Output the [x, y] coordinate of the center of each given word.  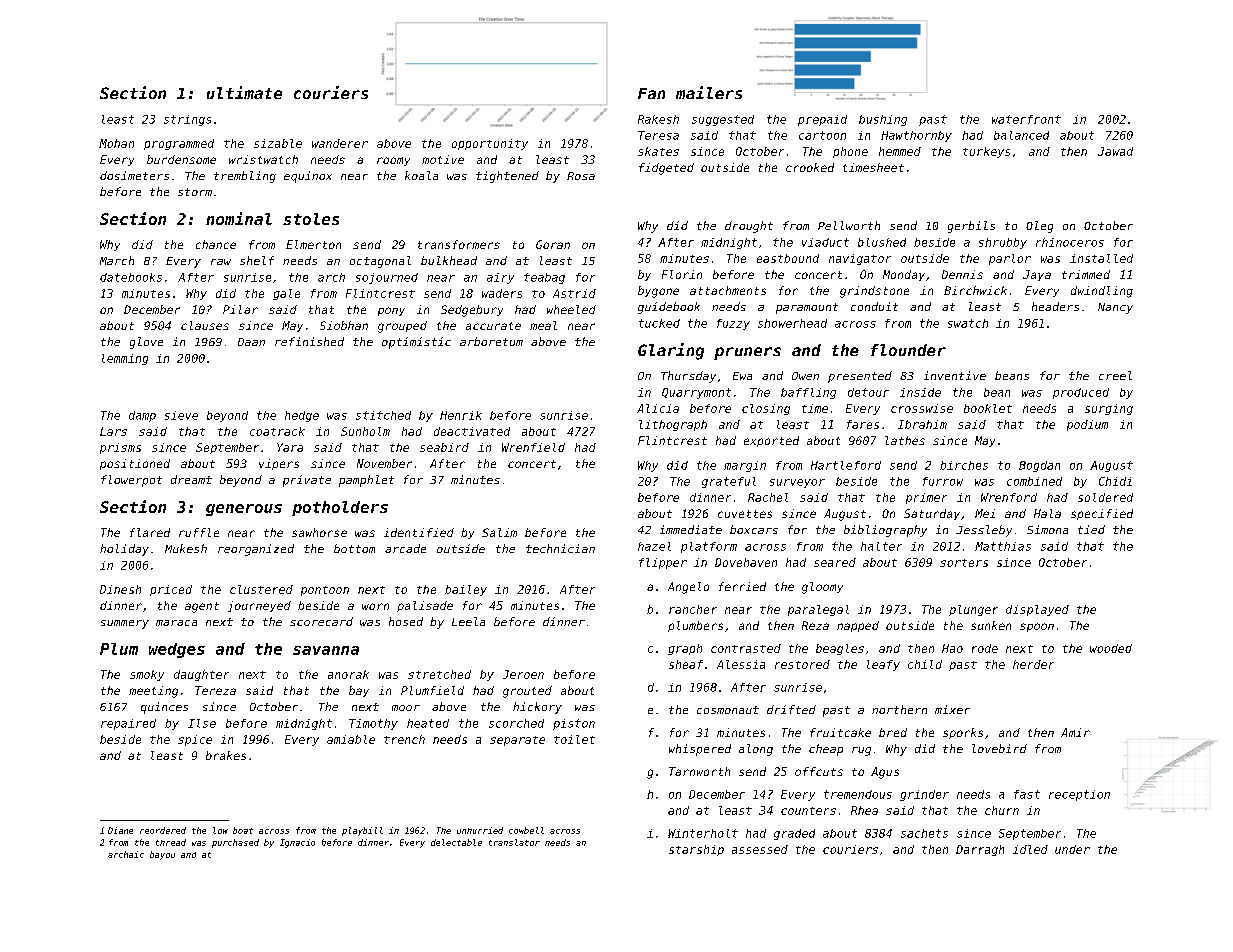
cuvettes [745, 514]
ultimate [244, 92]
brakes [226, 755]
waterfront [1026, 119]
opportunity [490, 144]
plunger [973, 610]
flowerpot [131, 481]
